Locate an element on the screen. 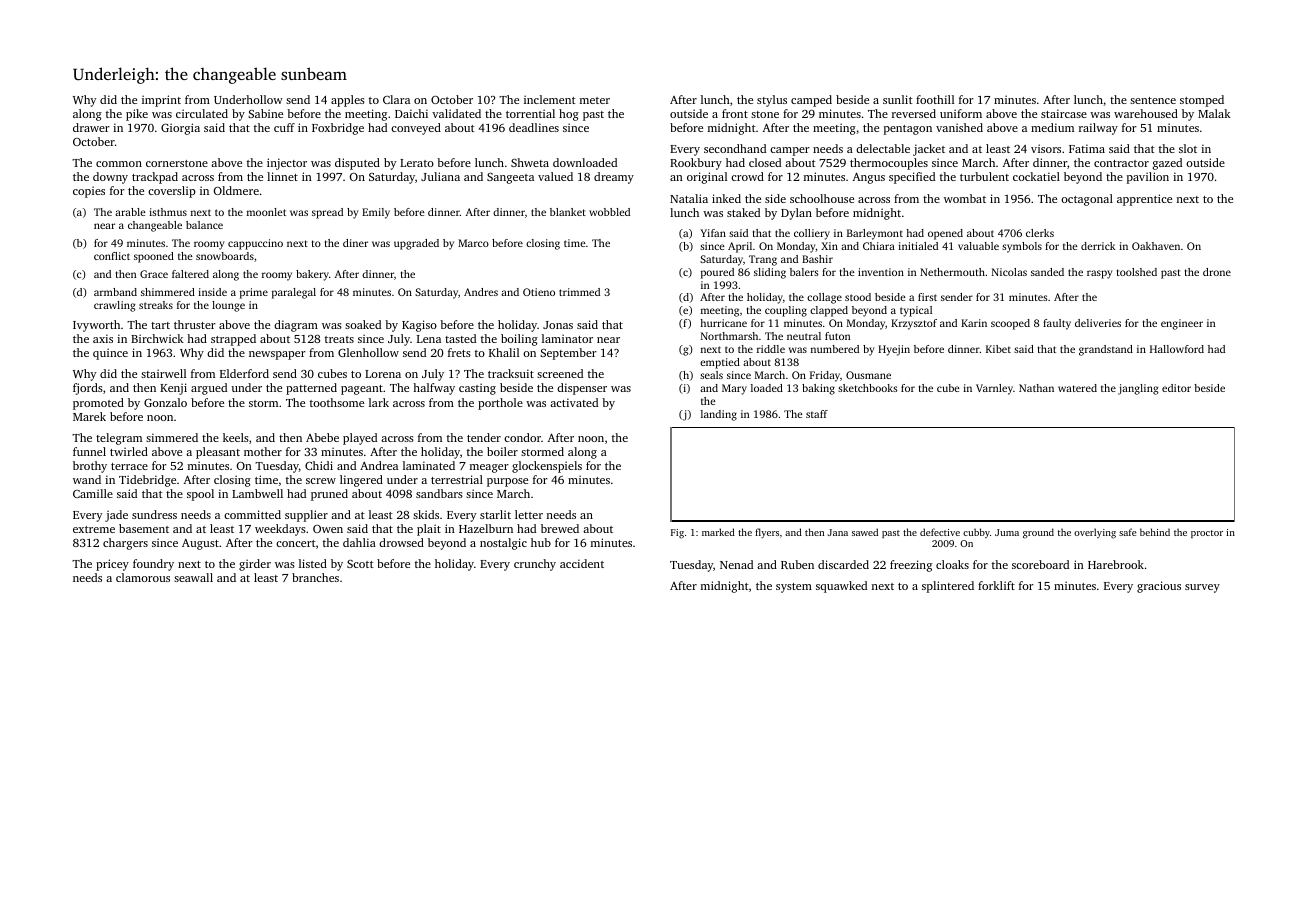  crunchy is located at coordinates (535, 565).
